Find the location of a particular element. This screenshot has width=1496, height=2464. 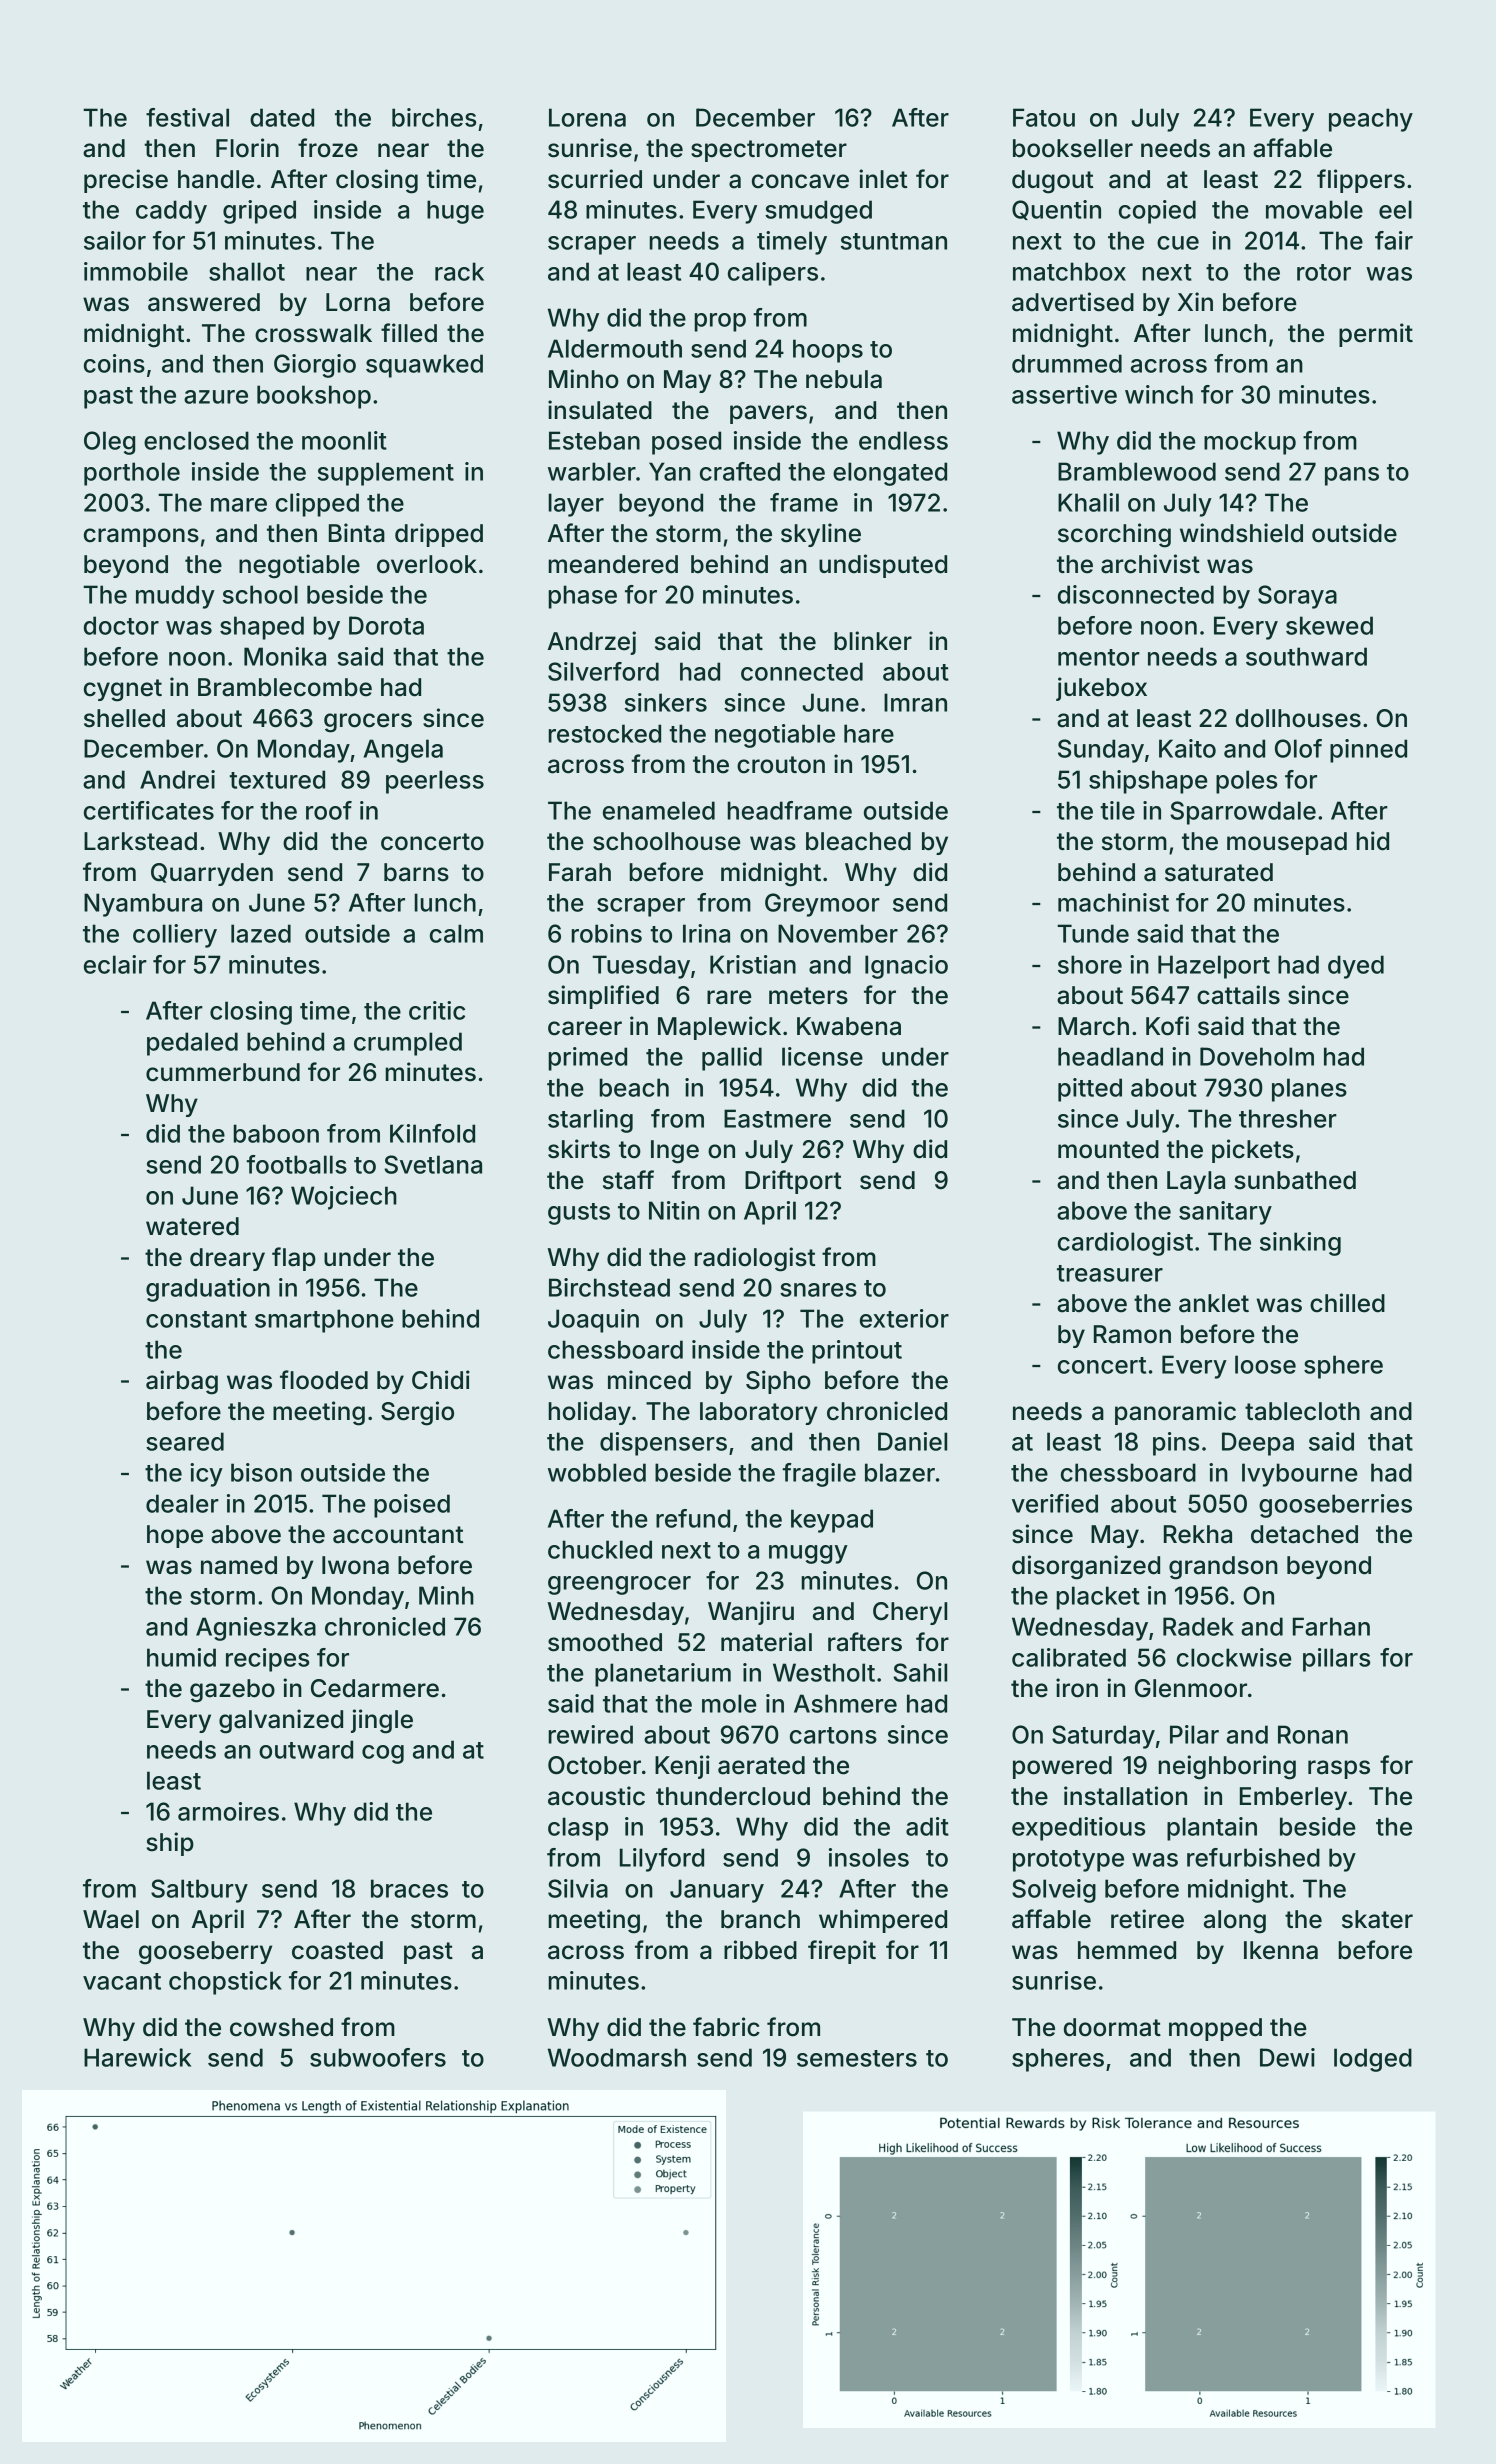

seared is located at coordinates (185, 1441).
